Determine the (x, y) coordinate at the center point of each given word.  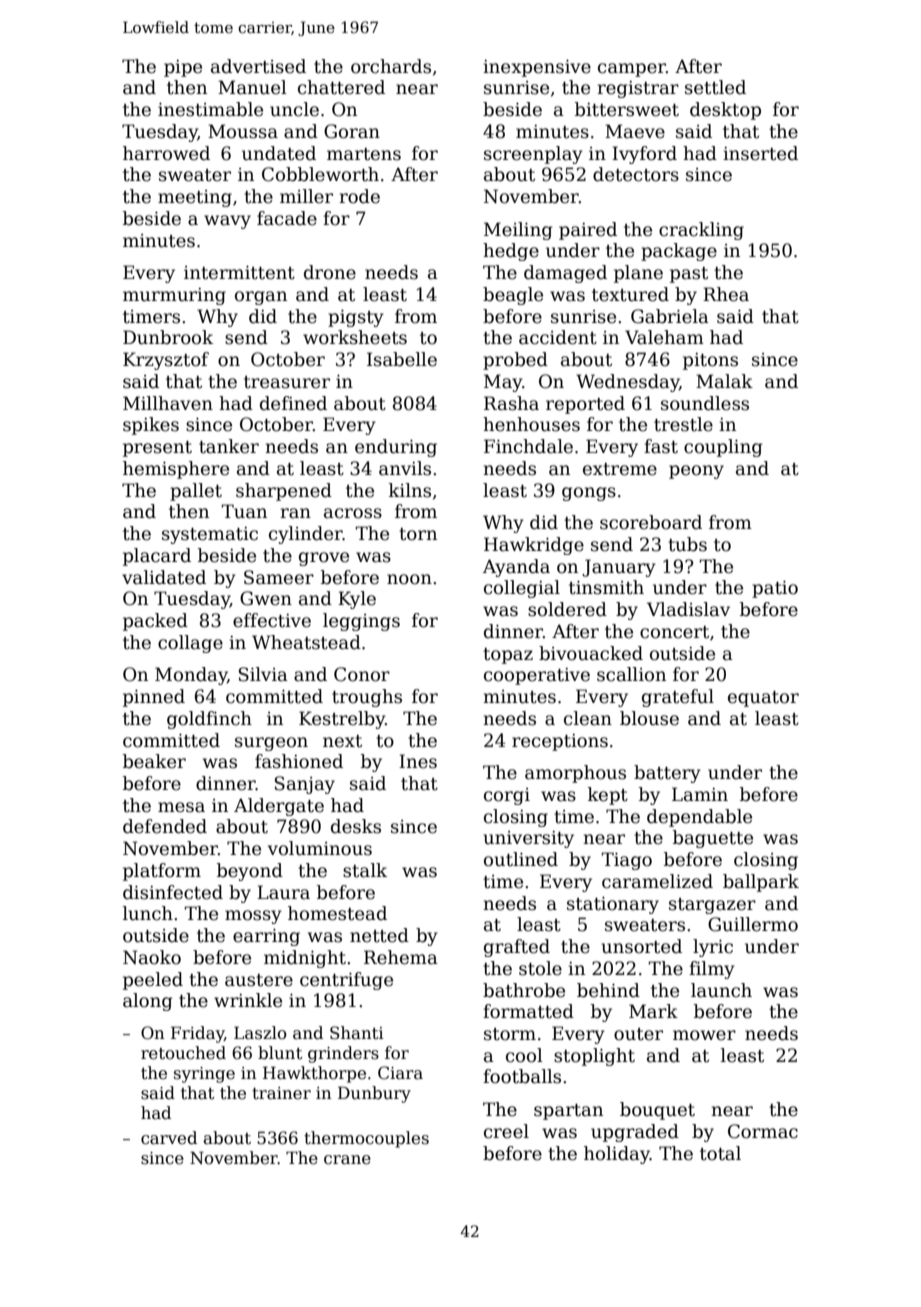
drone (330, 272)
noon (409, 579)
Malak (724, 381)
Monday (191, 676)
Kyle (357, 600)
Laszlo (260, 1033)
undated (279, 153)
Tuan (244, 511)
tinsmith (606, 587)
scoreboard (651, 522)
